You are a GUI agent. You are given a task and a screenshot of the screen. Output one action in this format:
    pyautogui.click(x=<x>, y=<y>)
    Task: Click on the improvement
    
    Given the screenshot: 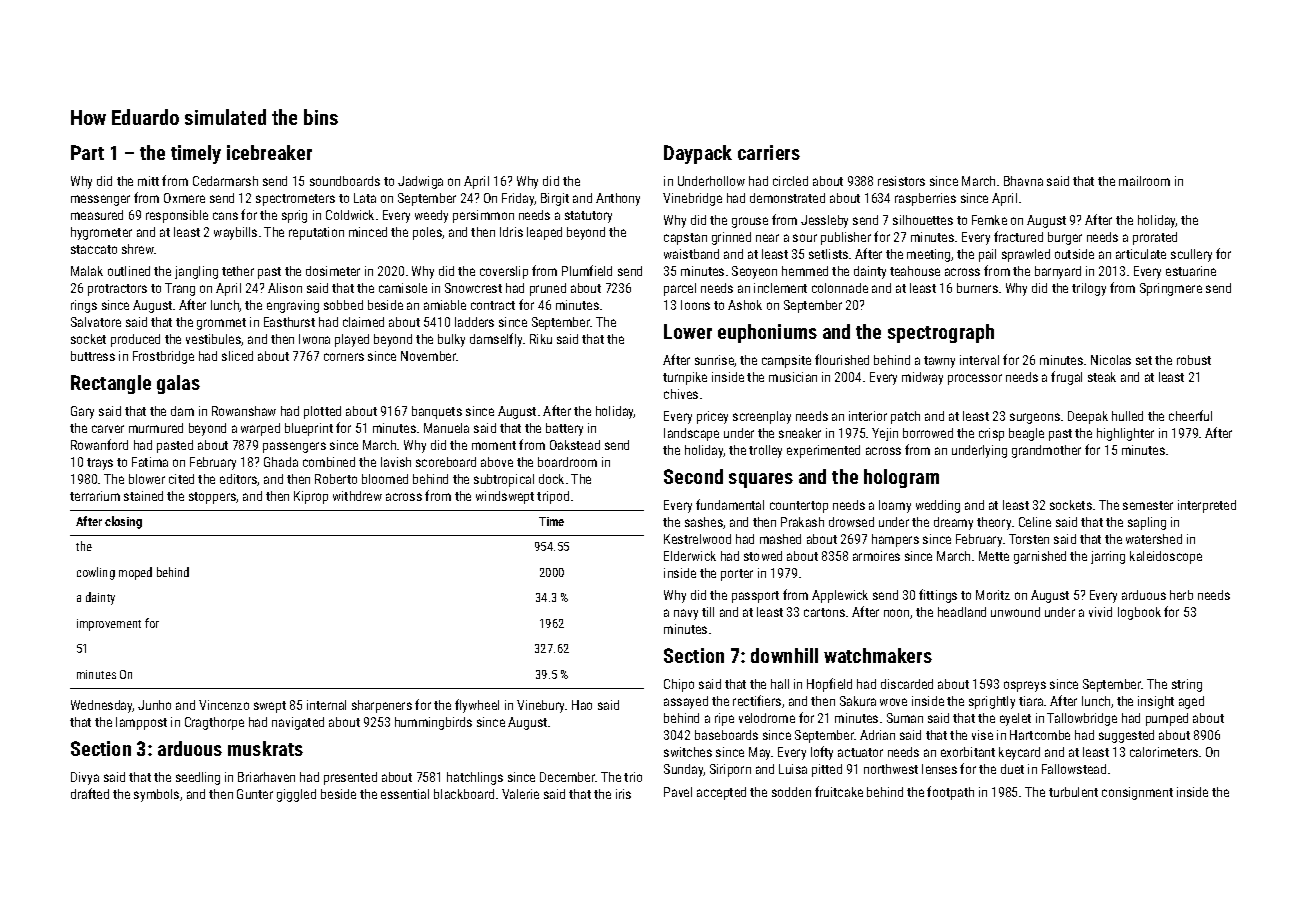 What is the action you would take?
    pyautogui.click(x=109, y=625)
